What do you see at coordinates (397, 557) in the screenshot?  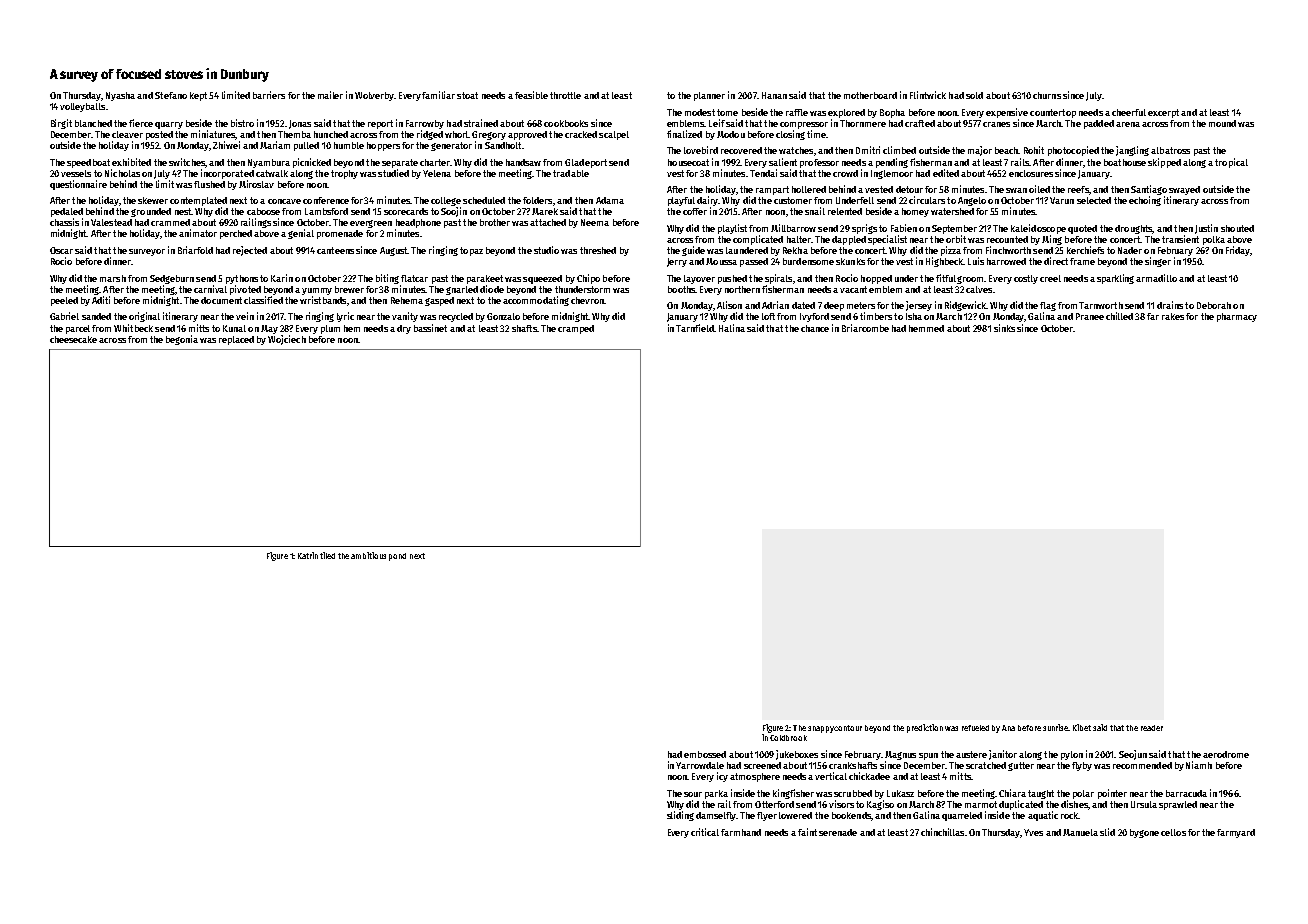 I see `pond` at bounding box center [397, 557].
